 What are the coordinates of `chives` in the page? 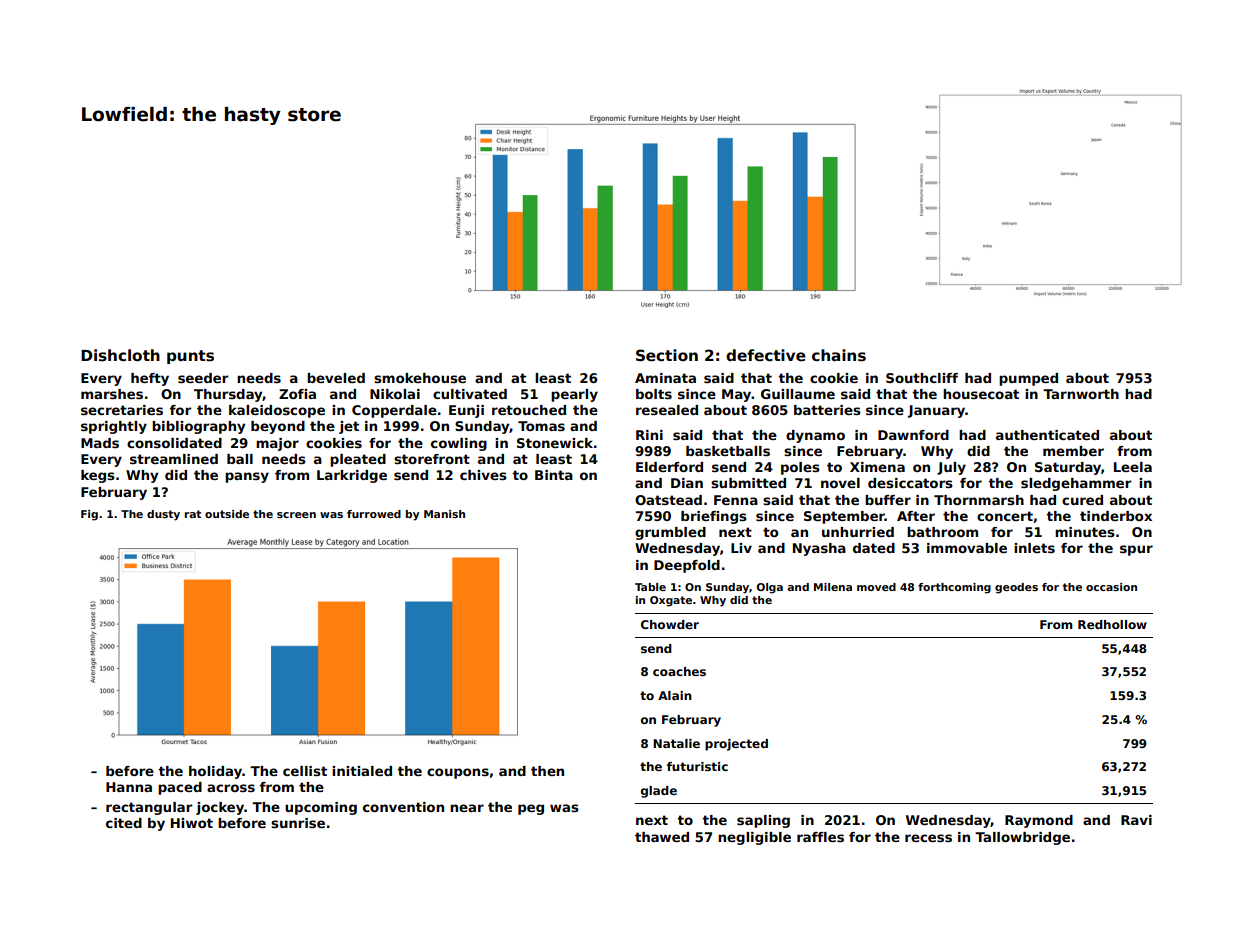 It's located at (483, 475).
